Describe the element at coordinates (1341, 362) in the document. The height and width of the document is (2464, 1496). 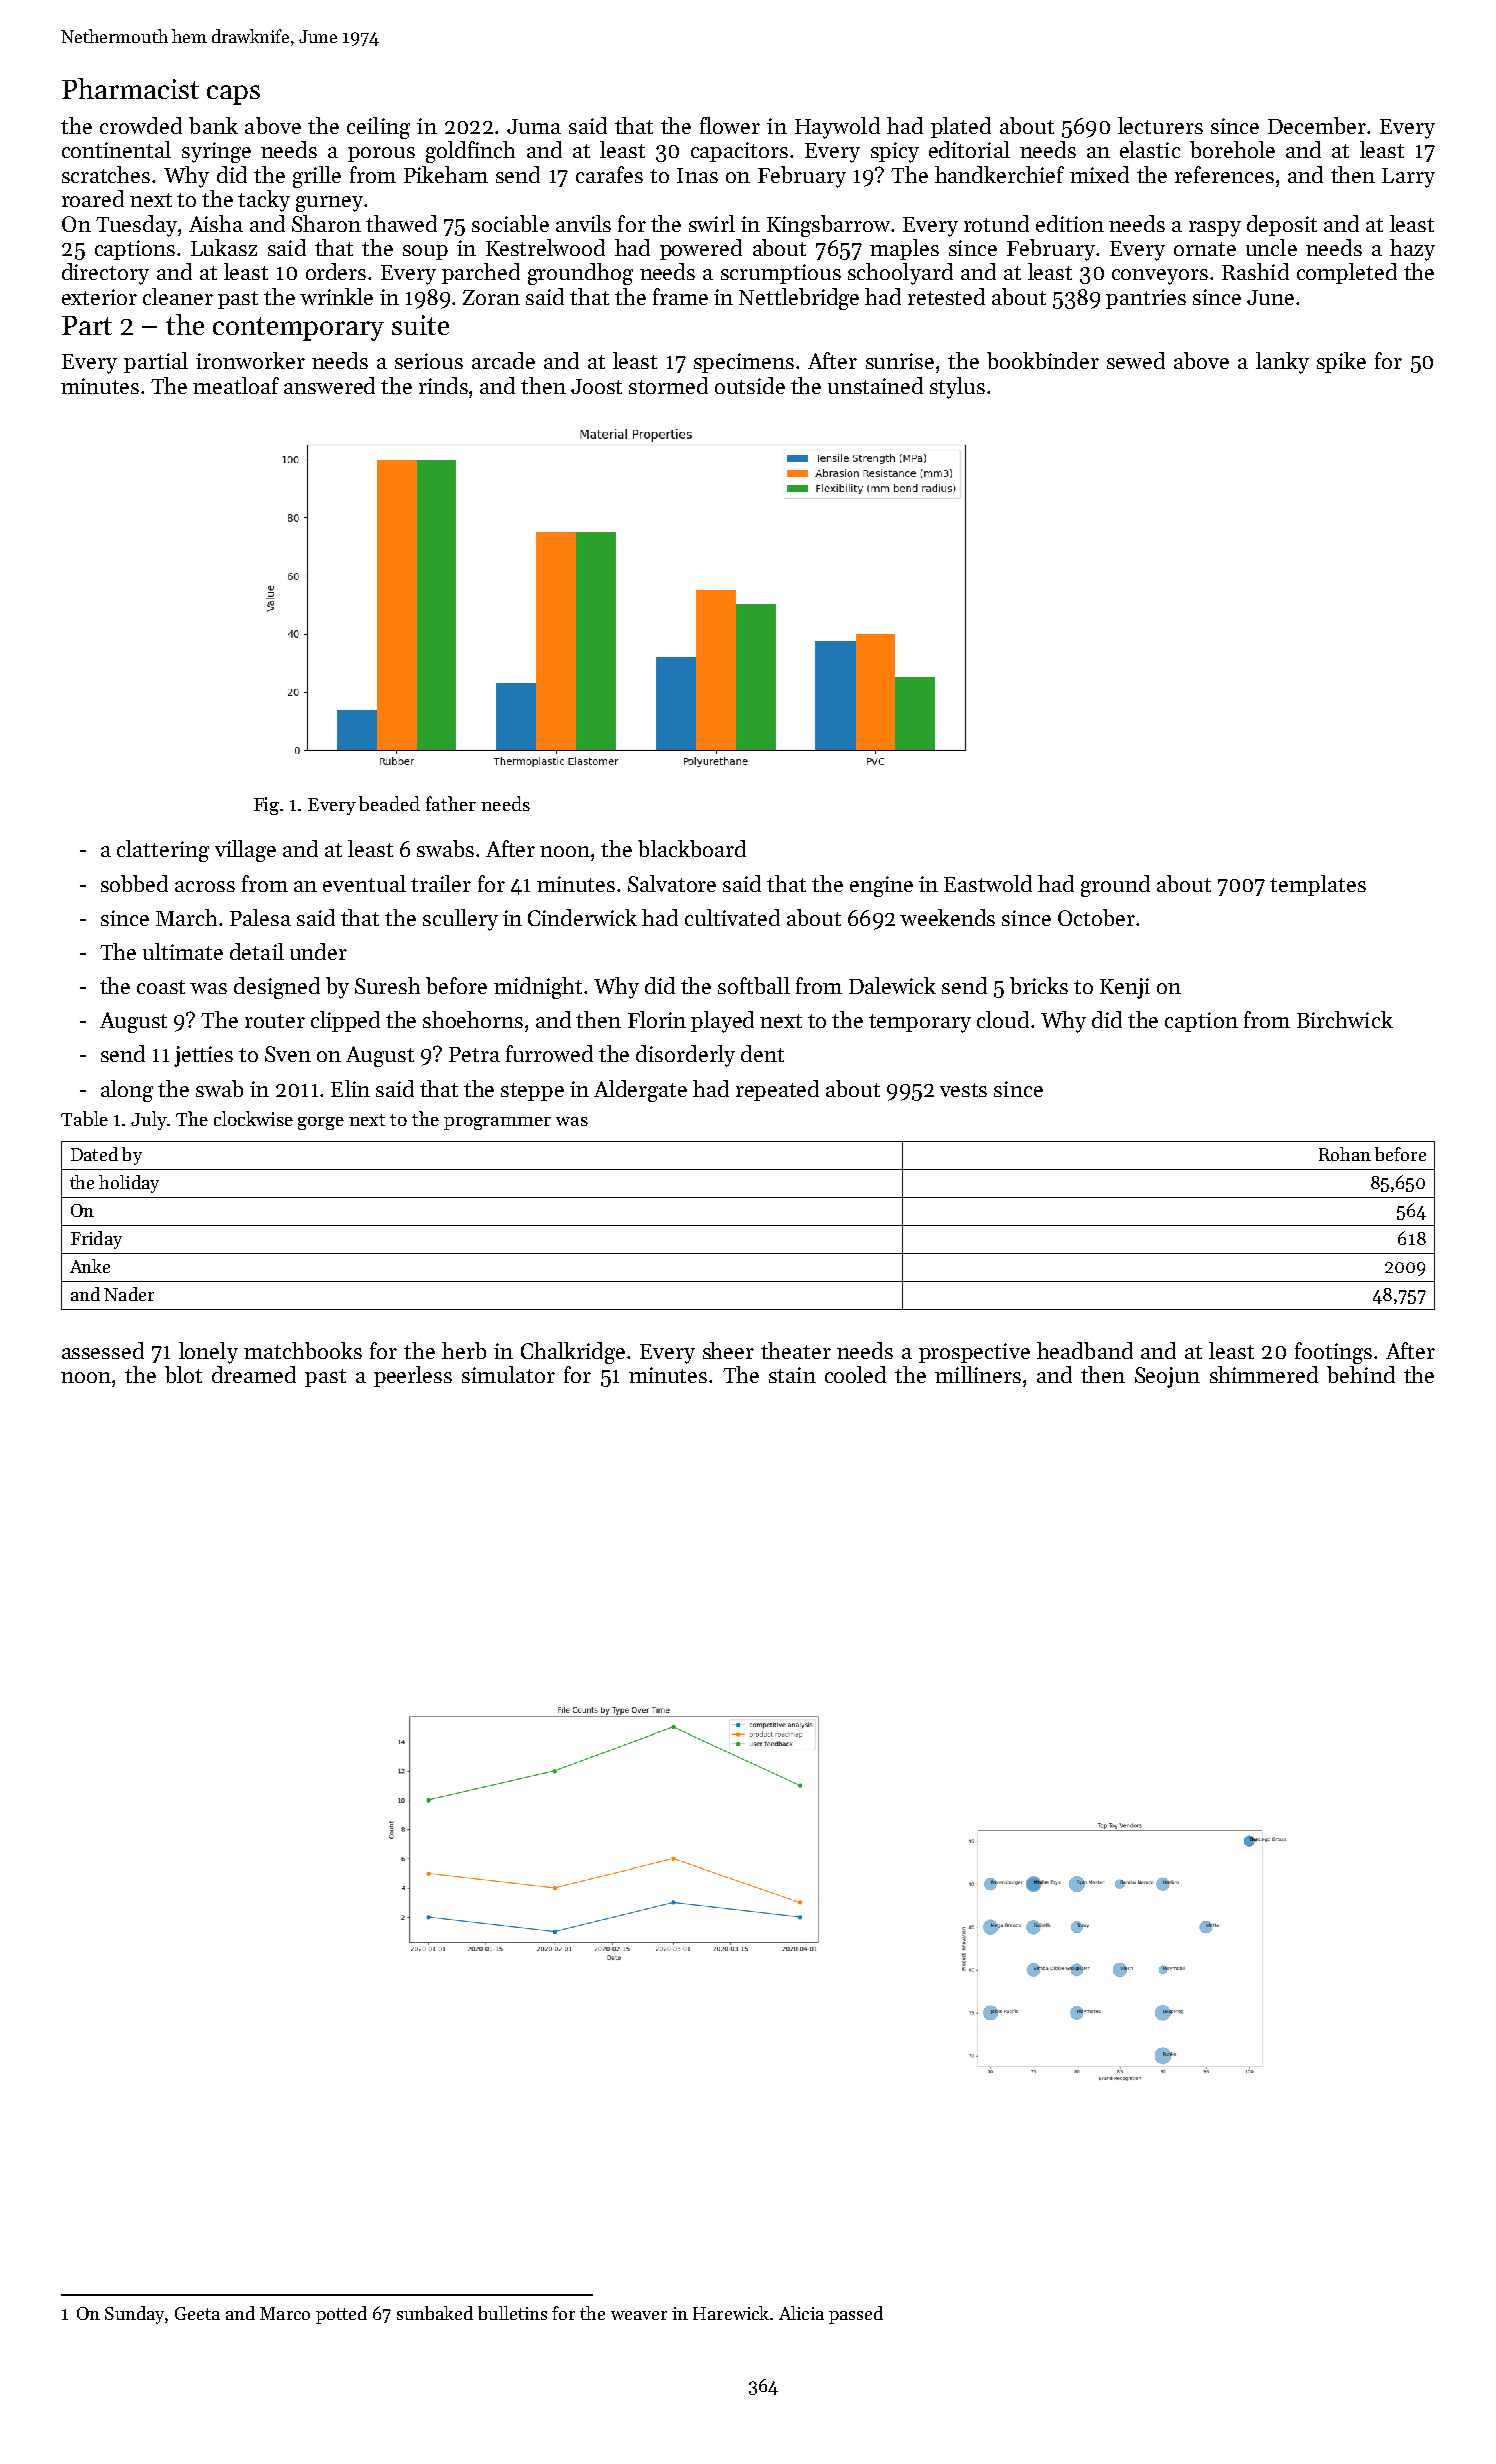
I see `spike` at that location.
